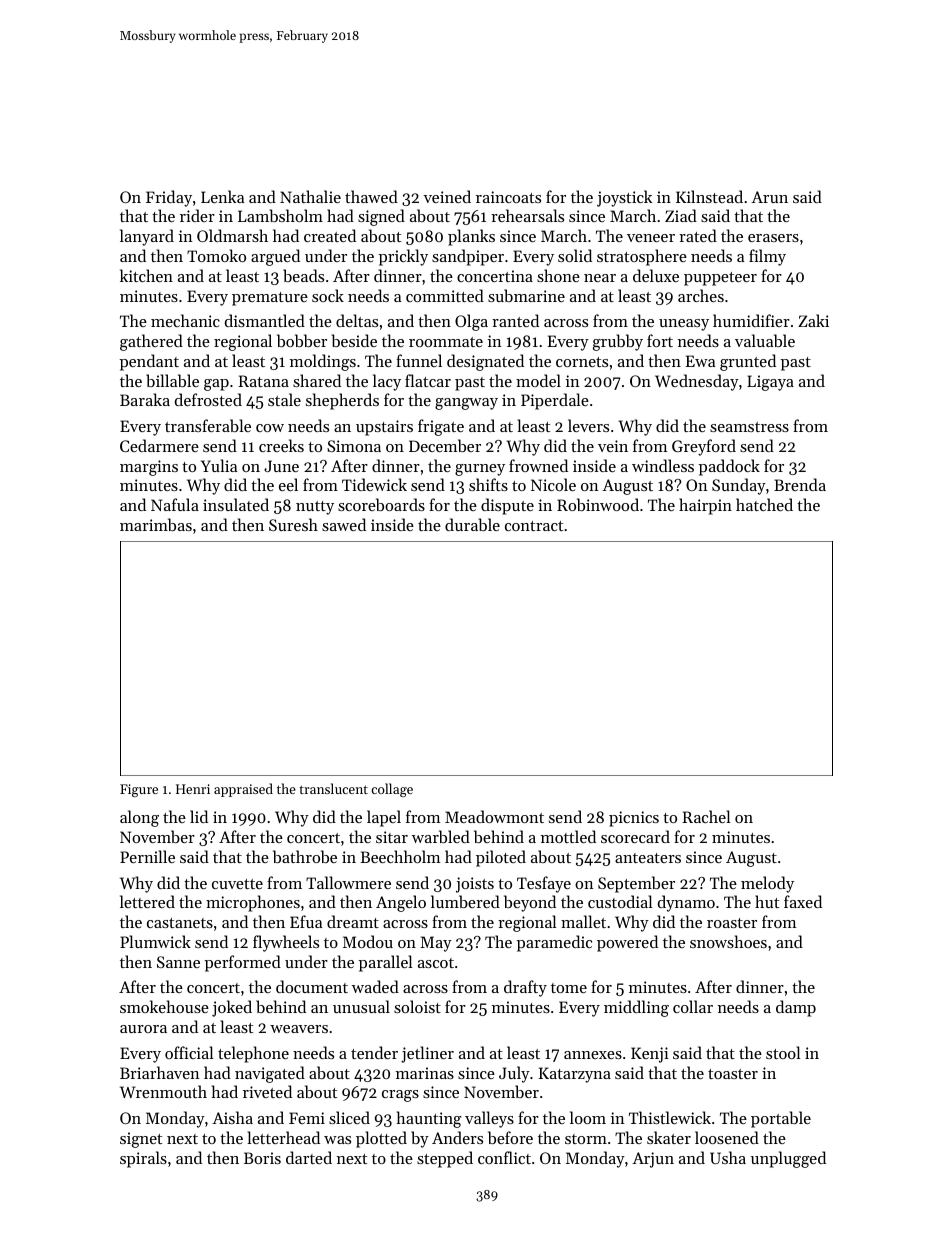  What do you see at coordinates (465, 901) in the screenshot?
I see `lumbered` at bounding box center [465, 901].
